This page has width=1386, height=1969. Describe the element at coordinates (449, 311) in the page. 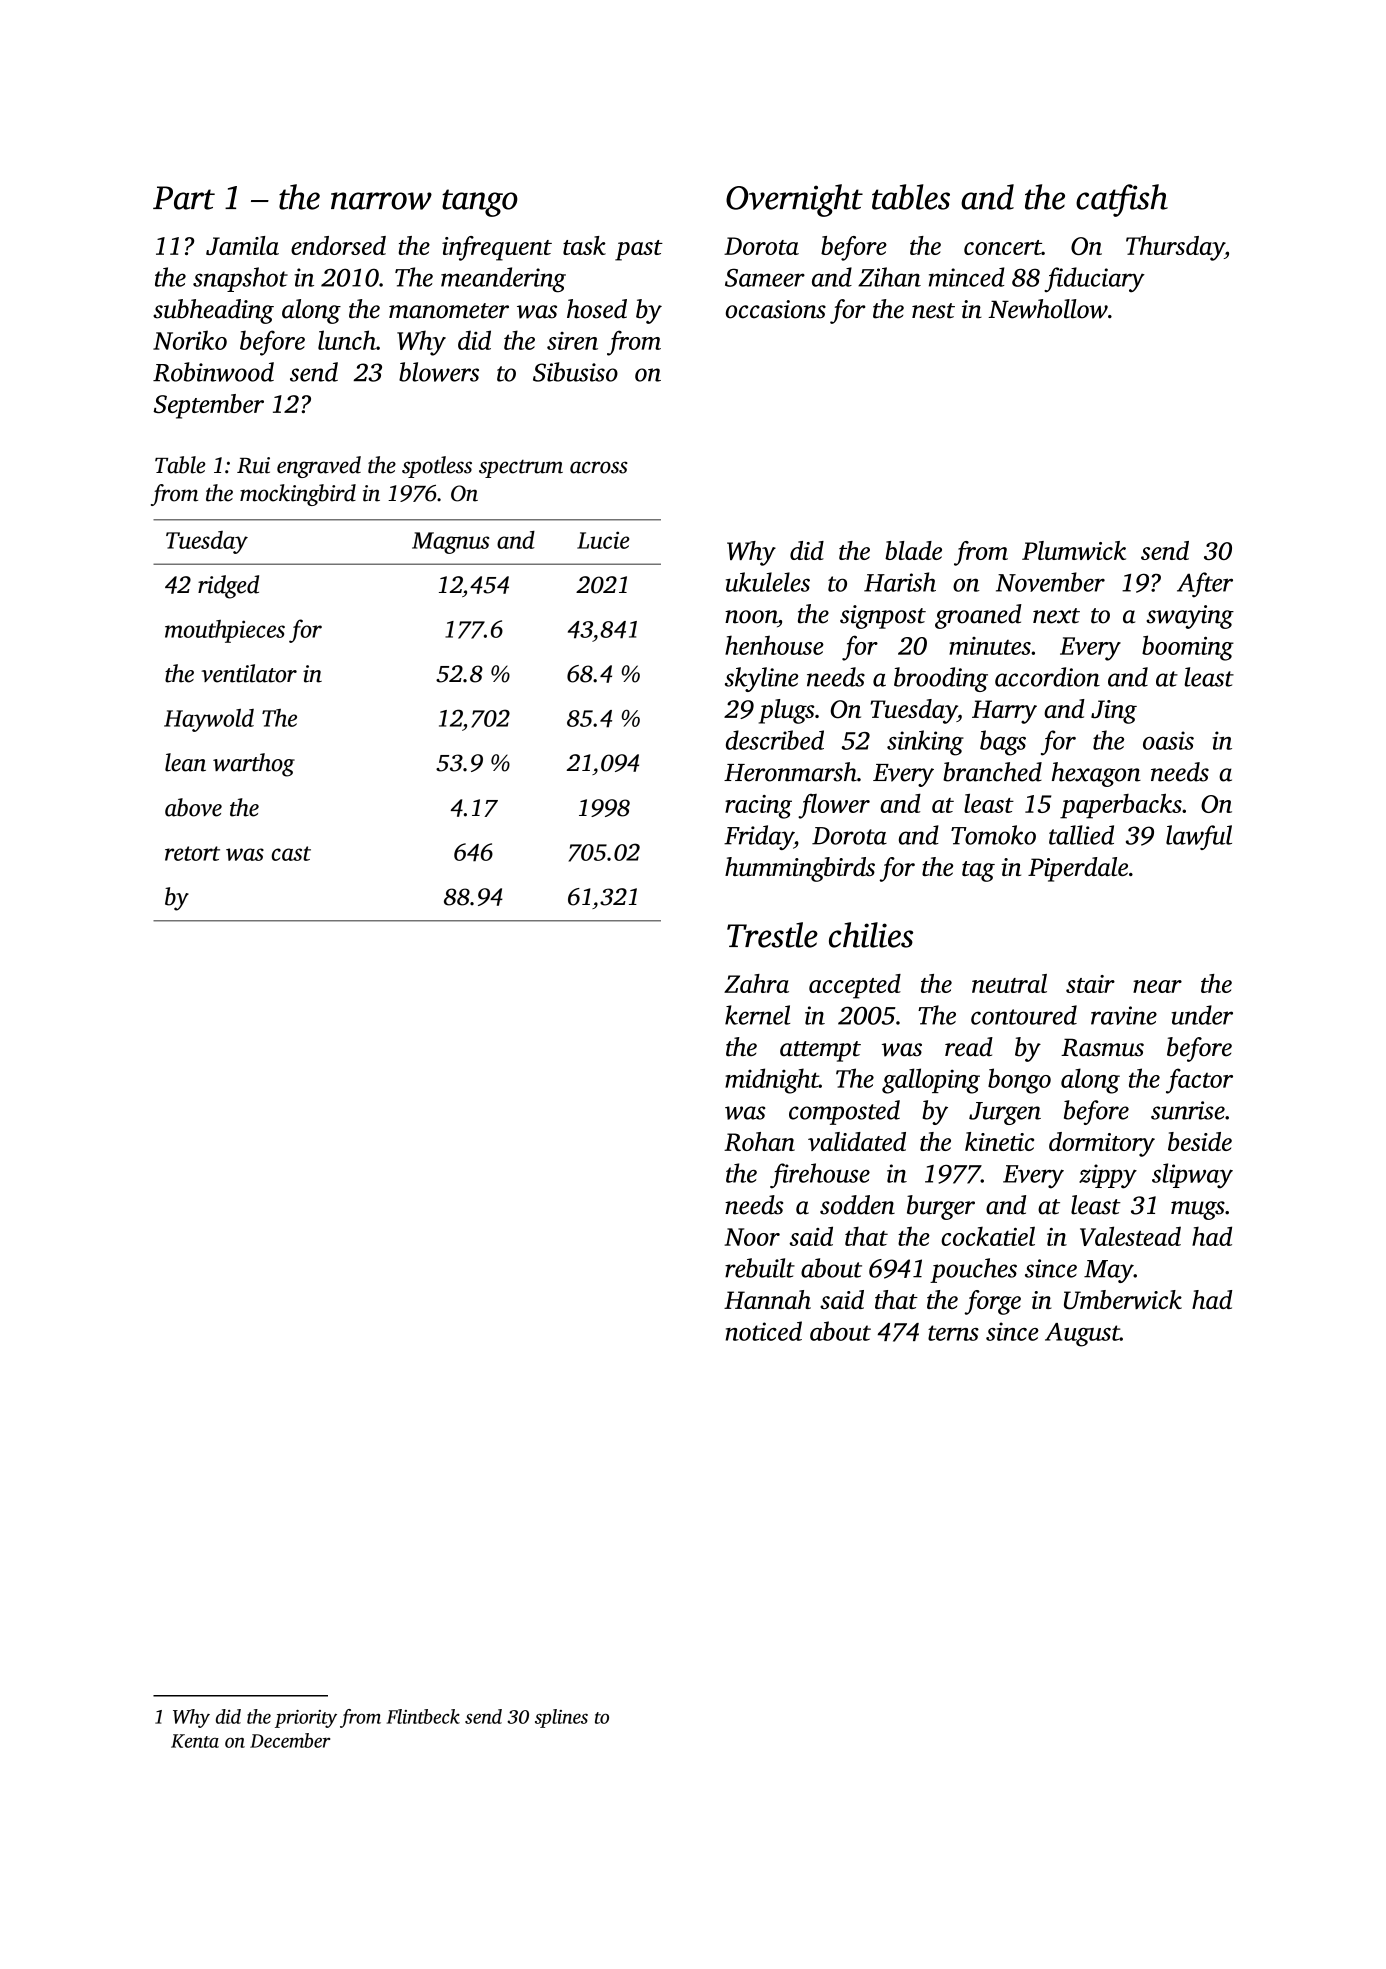

I see `manometer` at that location.
